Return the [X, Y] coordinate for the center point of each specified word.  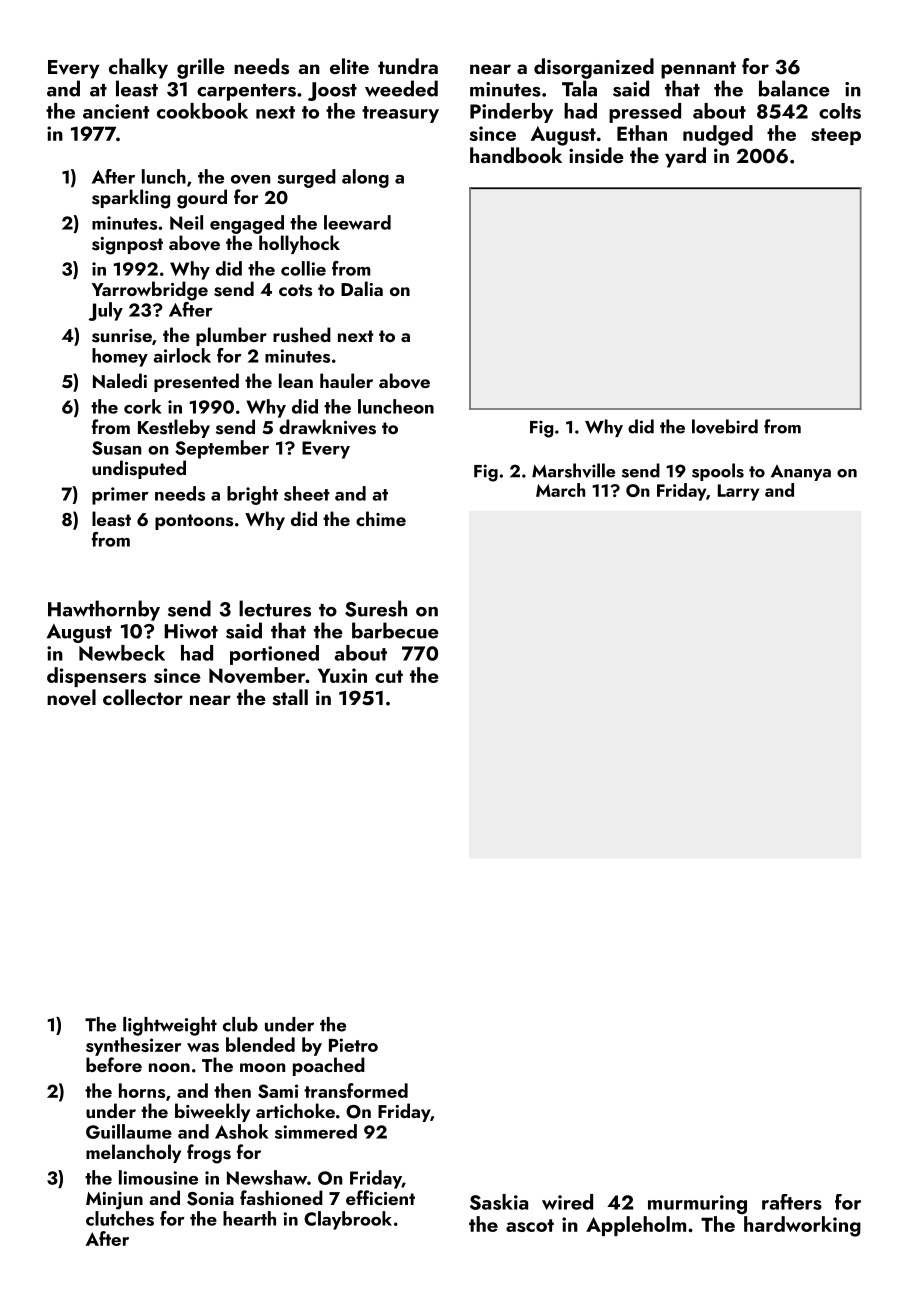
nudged [718, 135]
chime [381, 518]
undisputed [139, 469]
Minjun [114, 1201]
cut [389, 676]
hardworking [802, 1226]
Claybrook [348, 1220]
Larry [738, 492]
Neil [186, 222]
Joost [332, 91]
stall [290, 697]
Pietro [353, 1045]
